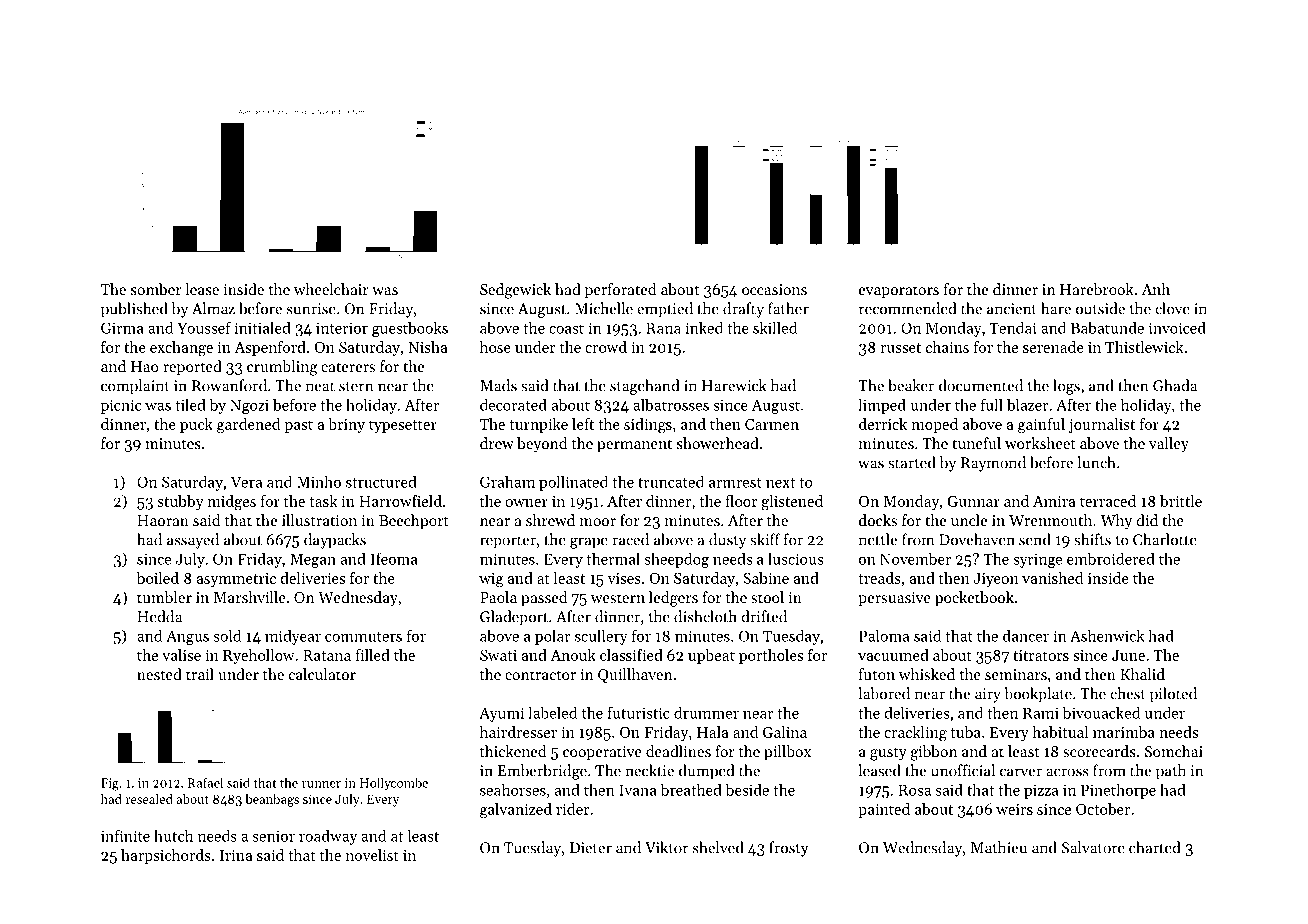 The width and height of the page is (1308, 924). I want to click on task, so click(323, 501).
